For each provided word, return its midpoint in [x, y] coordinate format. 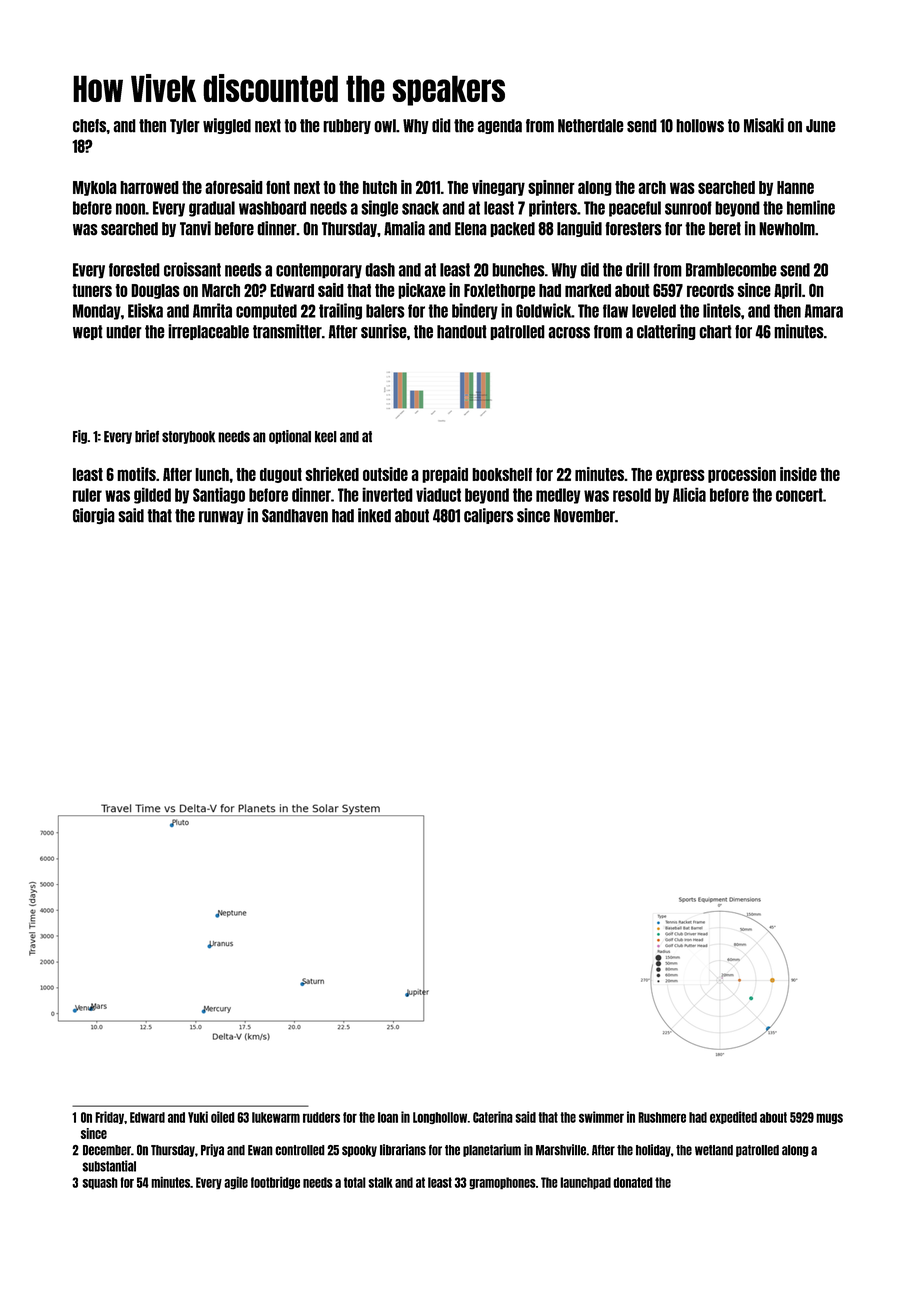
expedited [733, 1117]
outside [385, 474]
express [680, 476]
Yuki [198, 1117]
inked [374, 515]
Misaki [764, 125]
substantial [109, 1166]
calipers [488, 516]
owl [385, 126]
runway [221, 517]
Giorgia [94, 516]
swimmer [601, 1117]
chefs [89, 126]
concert [799, 495]
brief [147, 436]
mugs [829, 1118]
